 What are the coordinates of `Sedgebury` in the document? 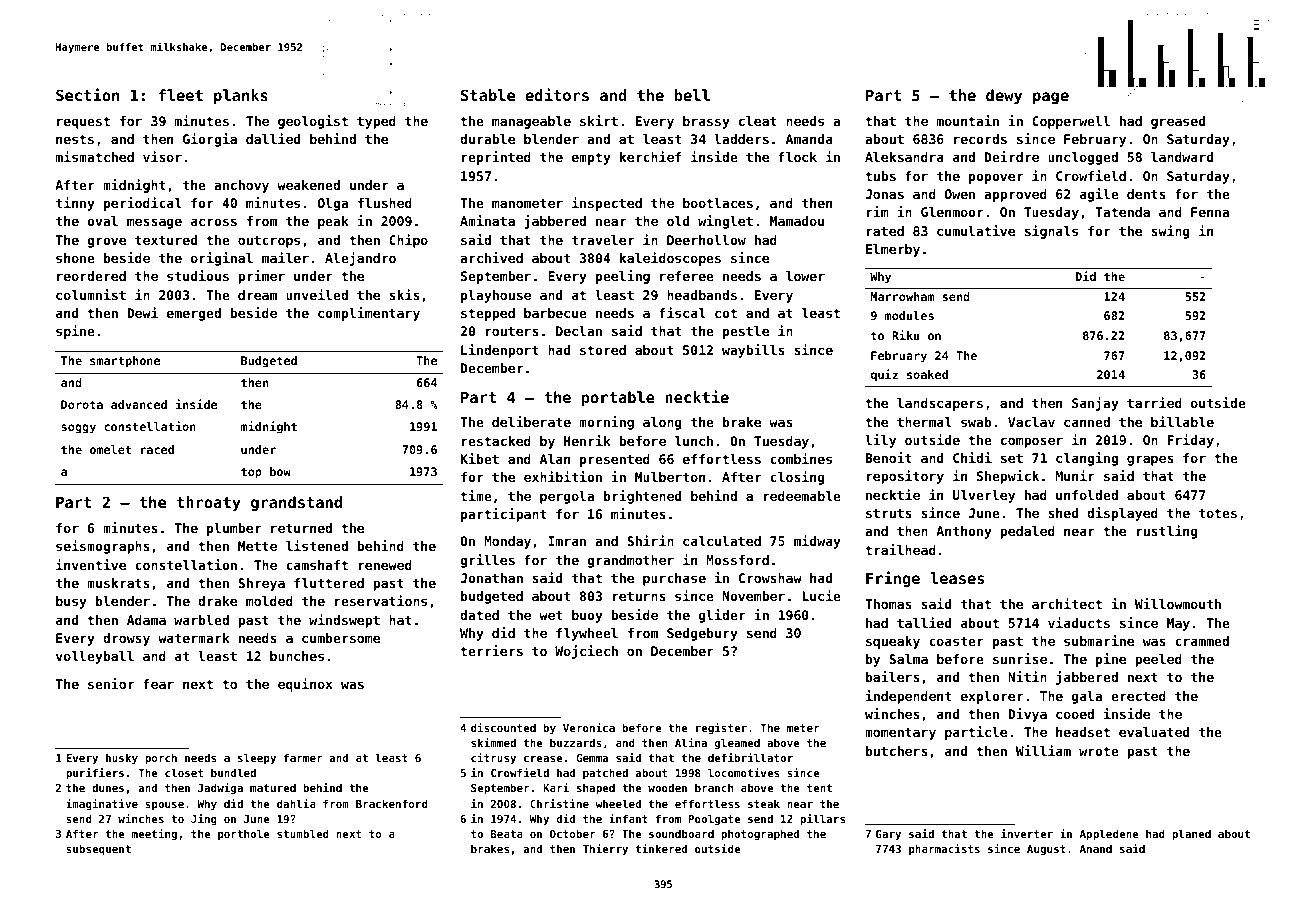 It's located at (702, 634).
